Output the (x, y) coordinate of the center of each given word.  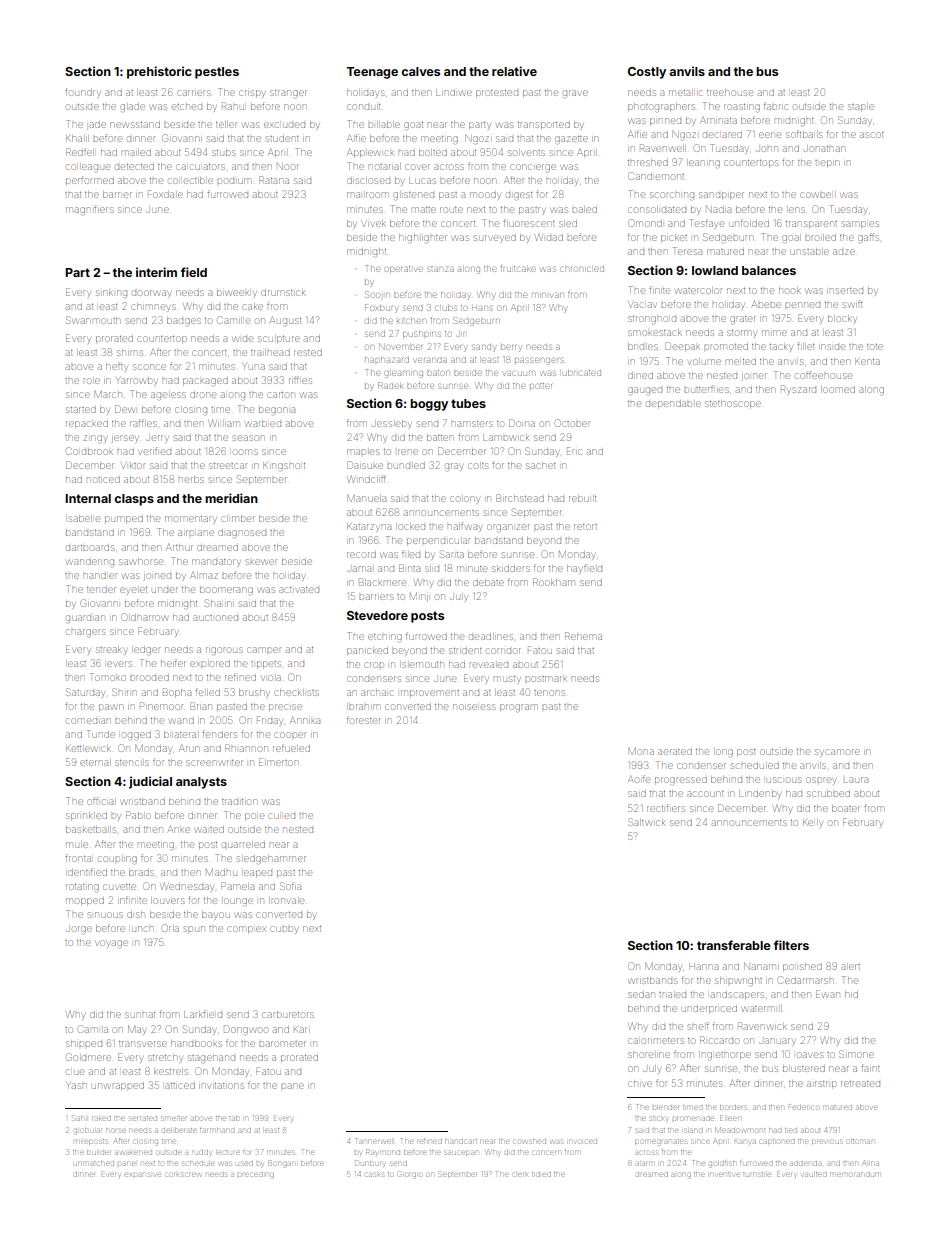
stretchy (165, 1058)
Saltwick (646, 822)
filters (791, 945)
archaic (377, 693)
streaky (111, 650)
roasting (742, 108)
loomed (838, 389)
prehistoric (159, 72)
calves (420, 71)
